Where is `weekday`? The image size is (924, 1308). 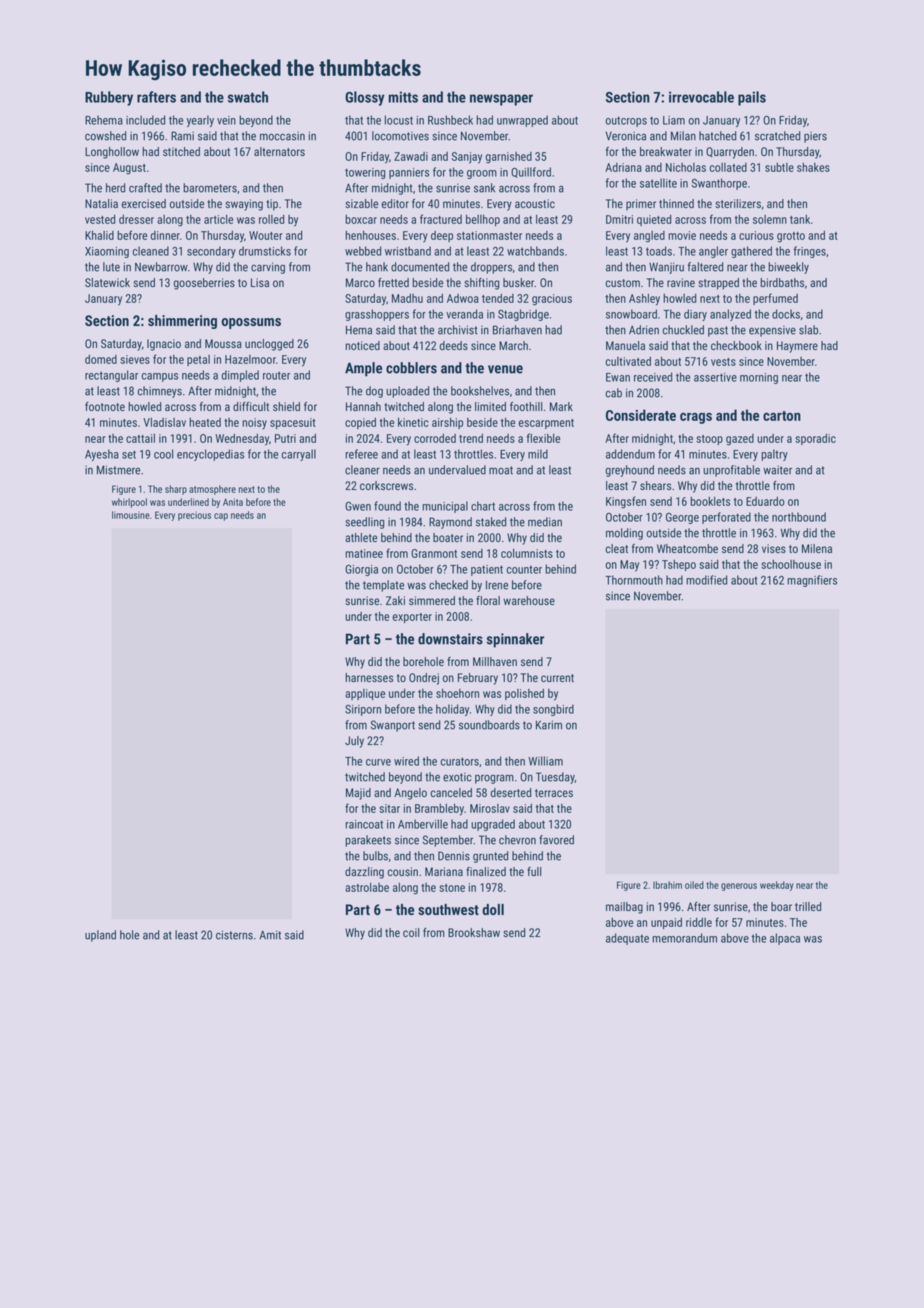
weekday is located at coordinates (777, 886).
